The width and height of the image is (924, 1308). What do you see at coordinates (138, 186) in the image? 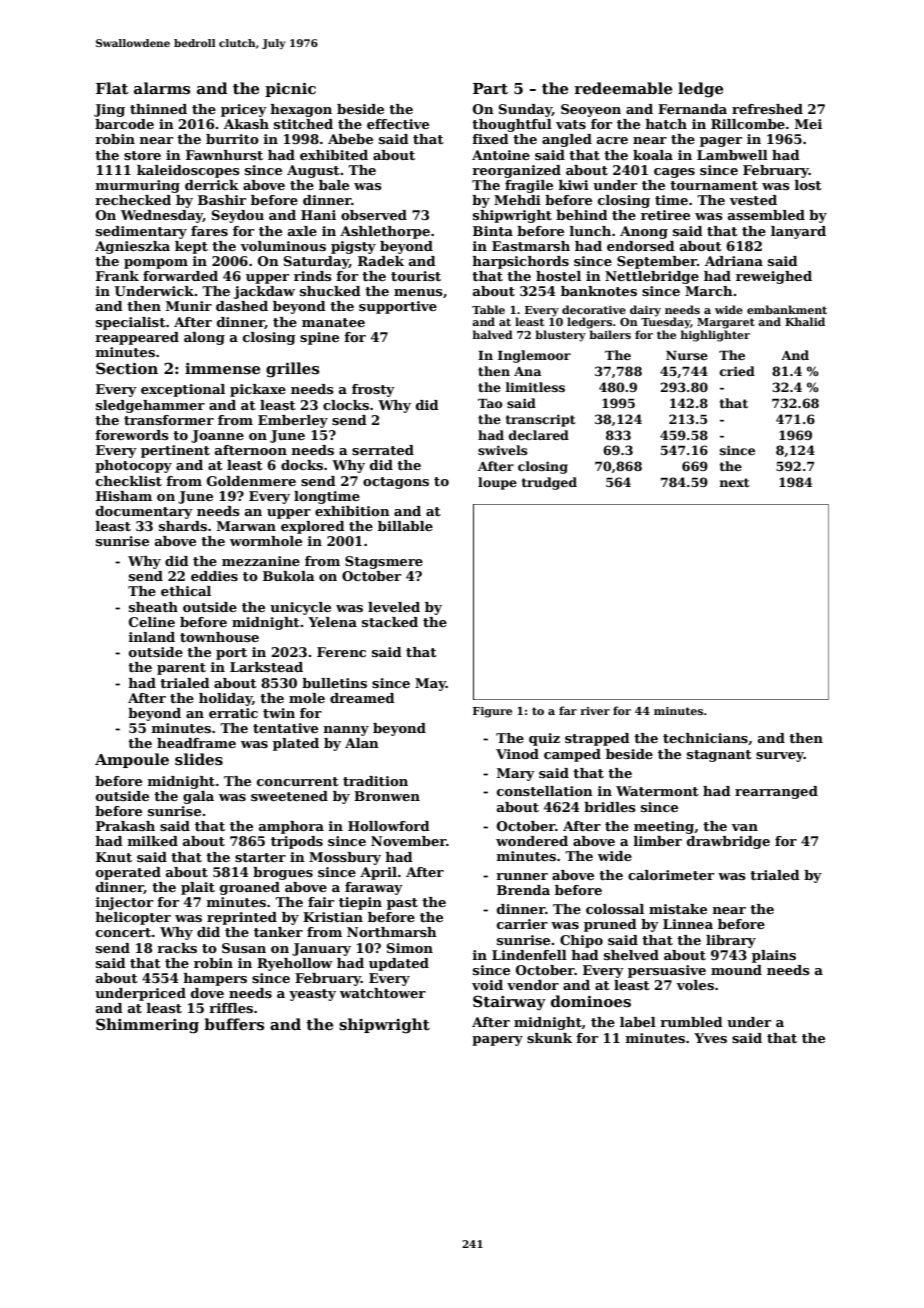
I see `murmuring` at bounding box center [138, 186].
